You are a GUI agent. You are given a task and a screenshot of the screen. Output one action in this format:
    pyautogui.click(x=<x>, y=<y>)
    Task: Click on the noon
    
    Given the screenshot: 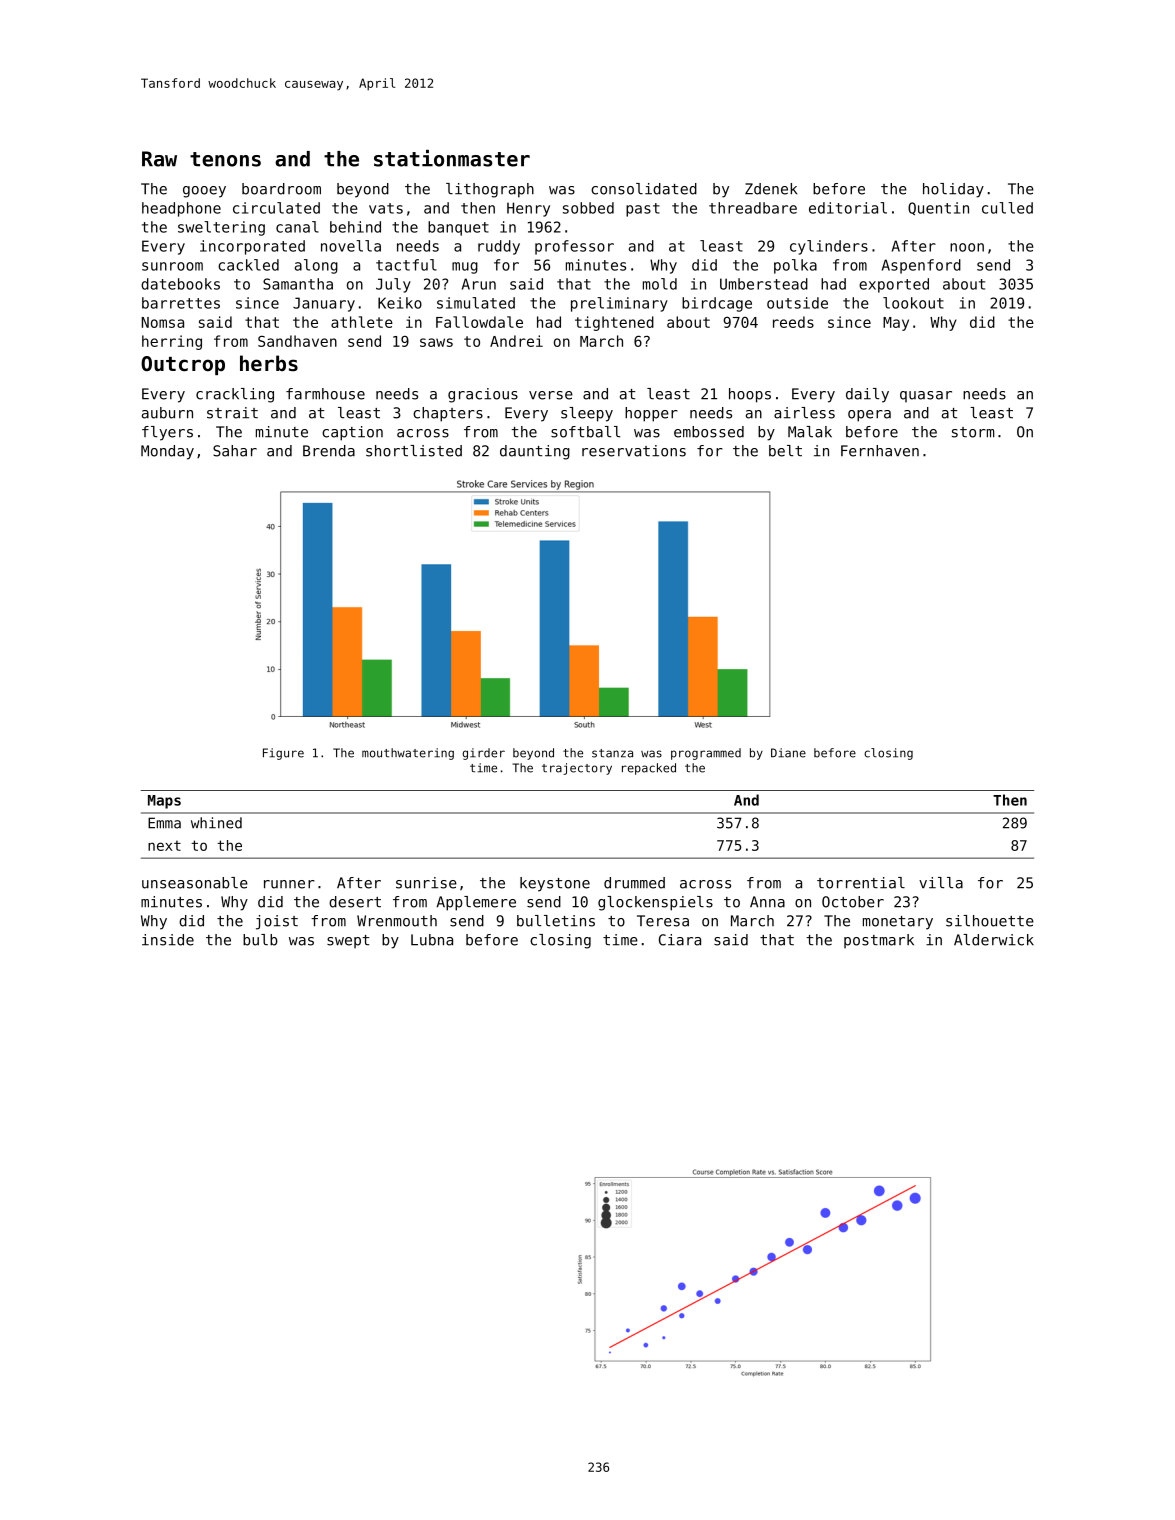 What is the action you would take?
    pyautogui.click(x=967, y=247)
